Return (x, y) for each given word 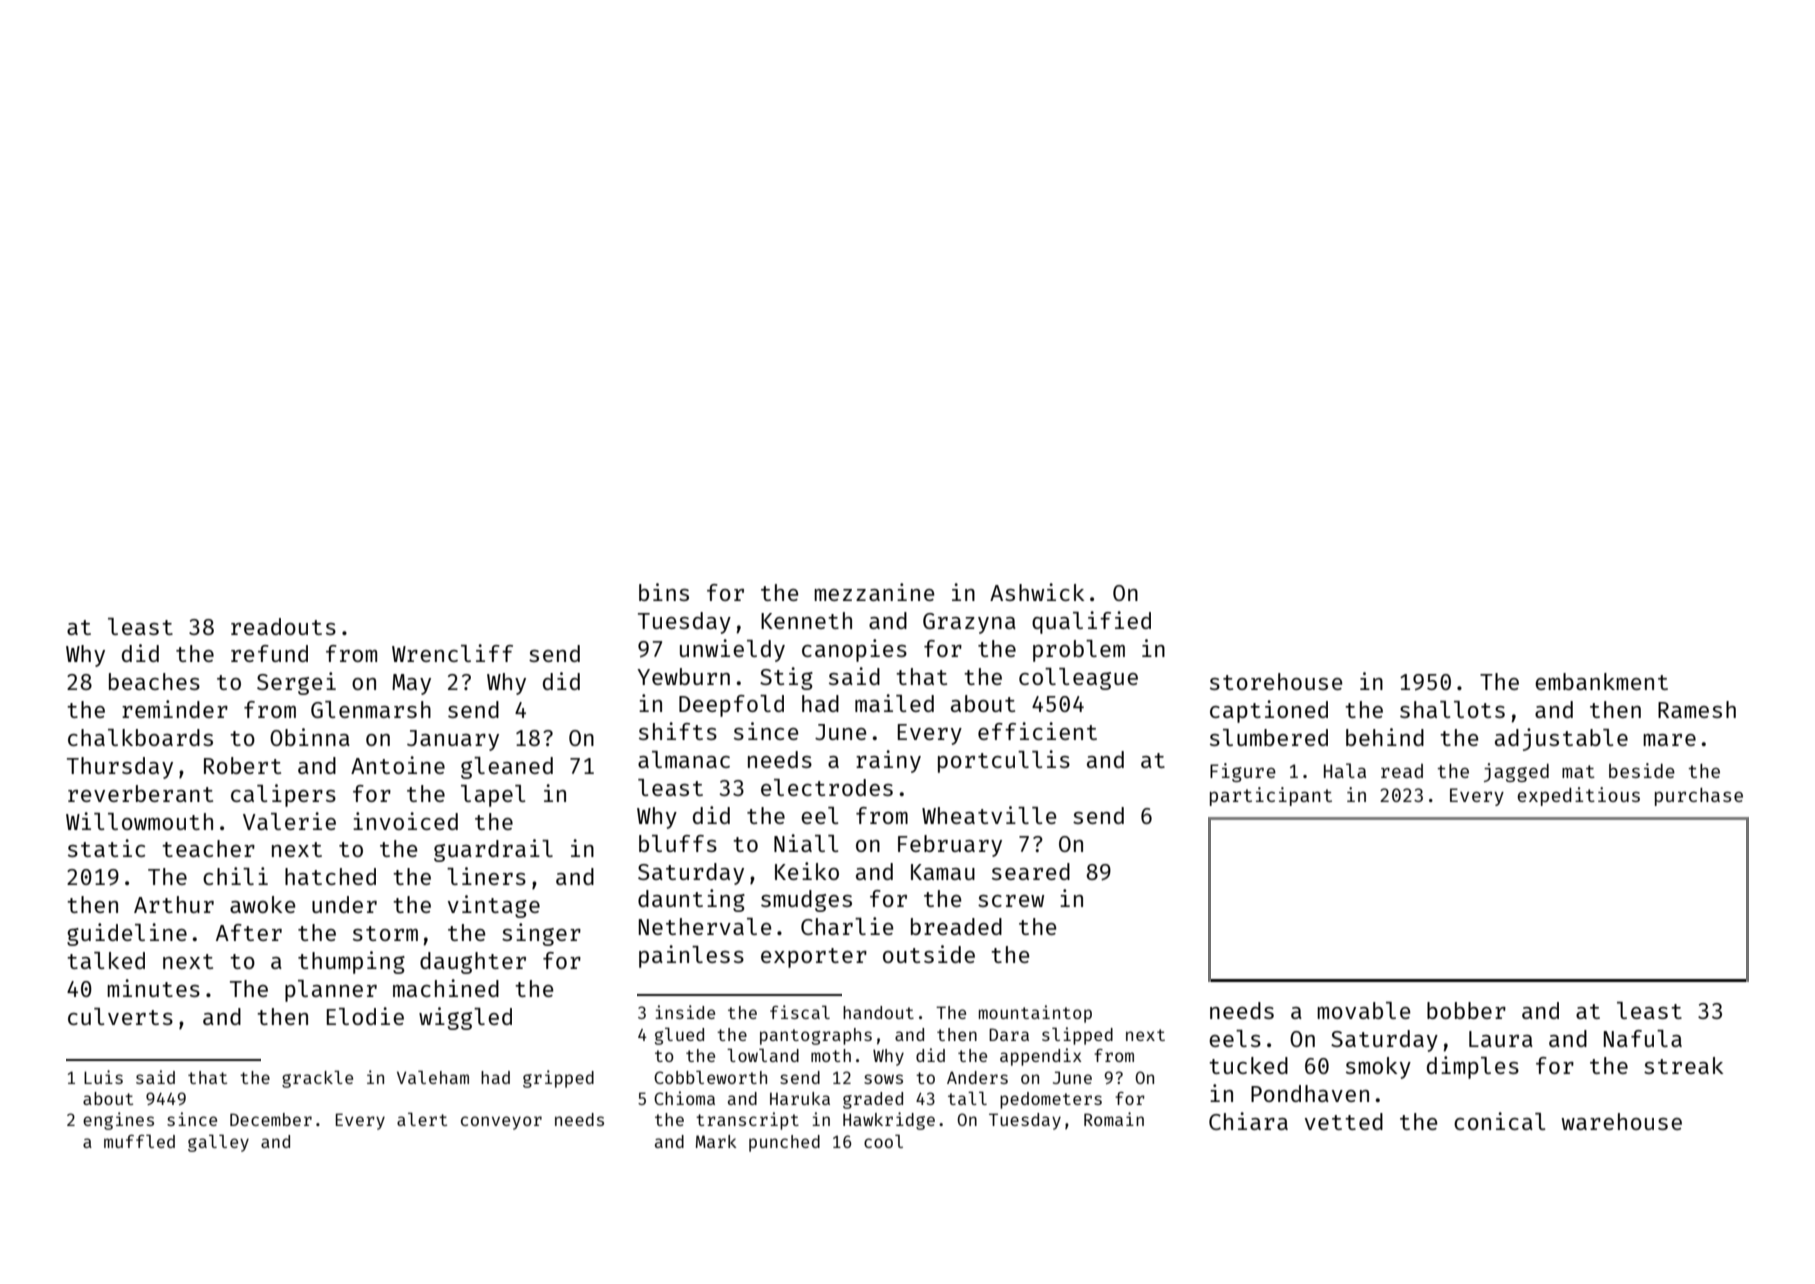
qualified (1091, 622)
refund (269, 653)
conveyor (501, 1123)
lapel (493, 796)
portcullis (1004, 761)
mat (1578, 771)
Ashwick (1037, 592)
